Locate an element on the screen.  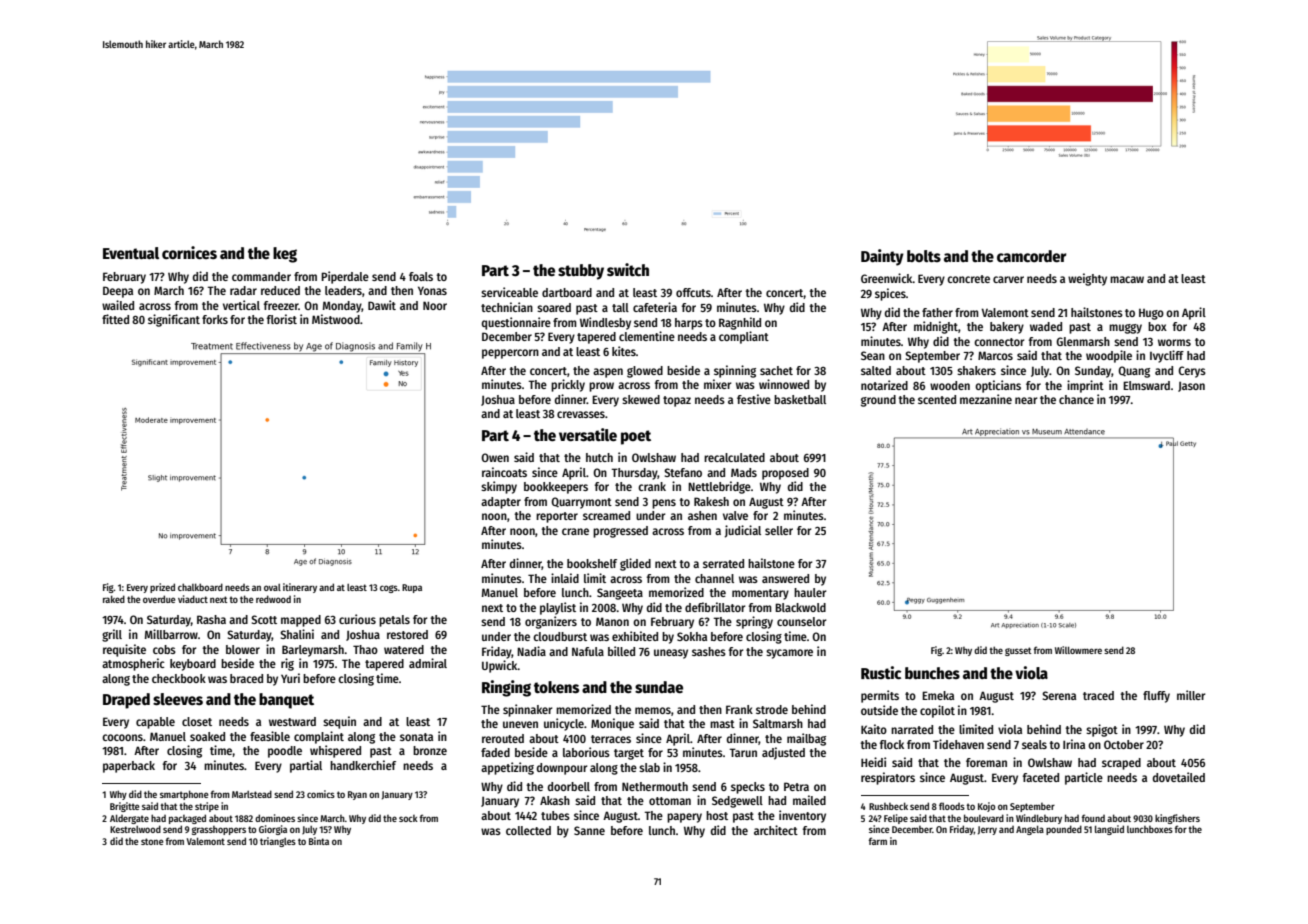
Binta is located at coordinates (319, 841).
